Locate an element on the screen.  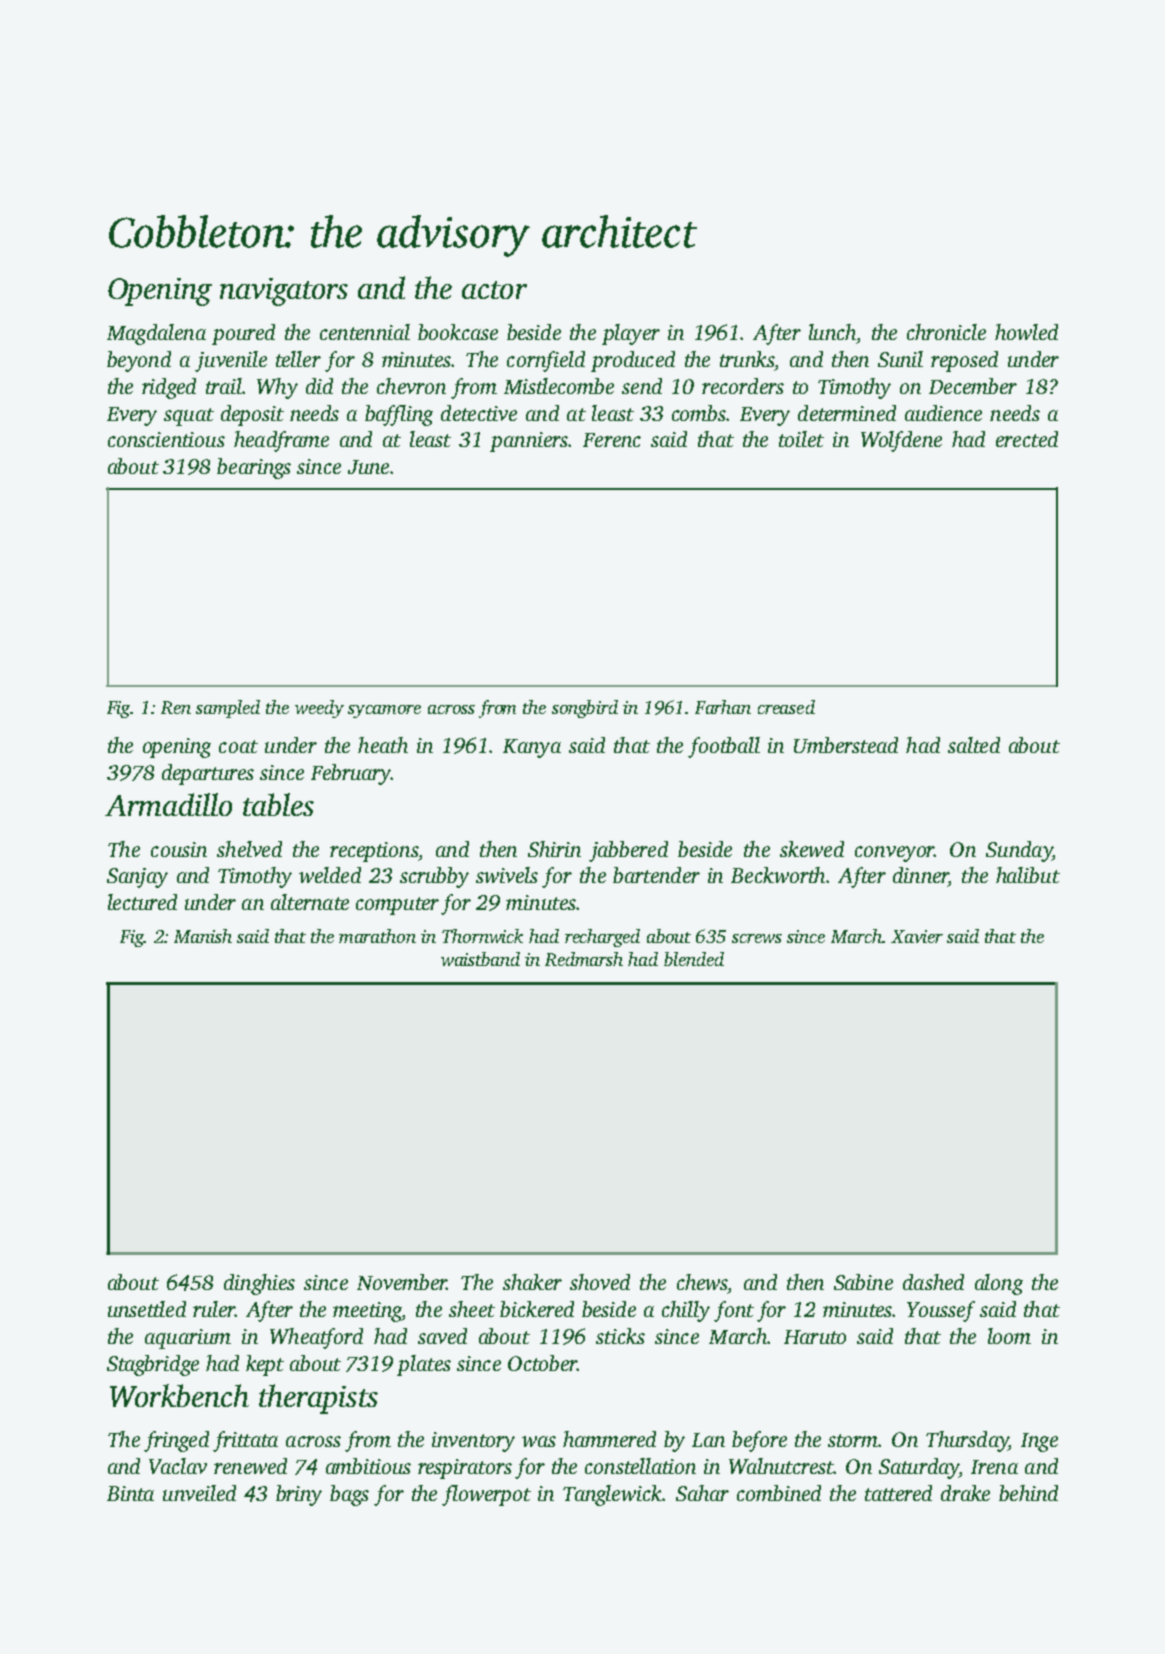
Sanjay is located at coordinates (137, 878).
